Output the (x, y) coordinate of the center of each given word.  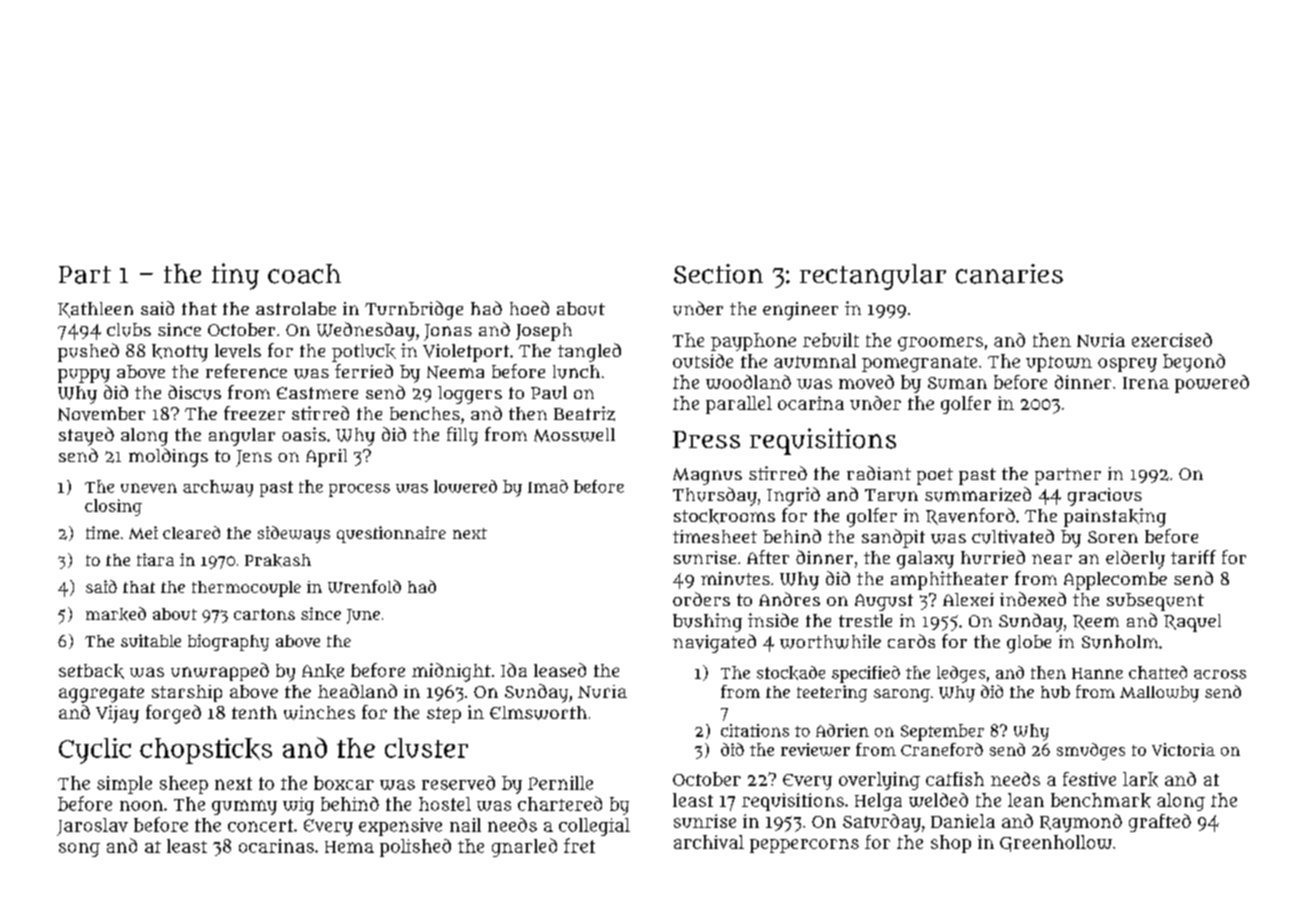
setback (91, 671)
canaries (1009, 274)
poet (935, 476)
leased (560, 670)
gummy (244, 807)
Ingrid (793, 496)
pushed (88, 352)
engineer (800, 311)
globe (1029, 644)
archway (218, 488)
